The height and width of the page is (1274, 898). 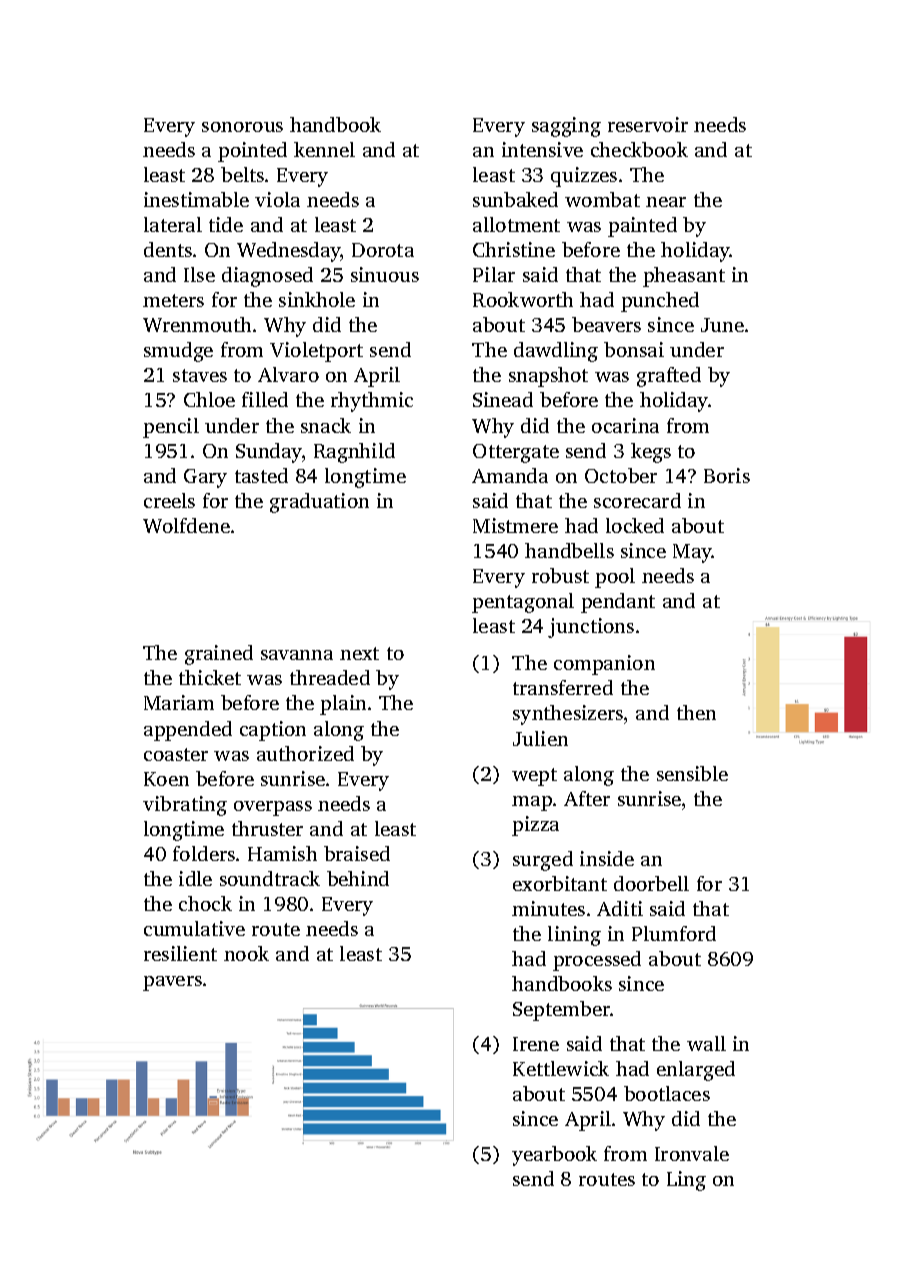 What do you see at coordinates (354, 453) in the page?
I see `Ragnhild` at bounding box center [354, 453].
